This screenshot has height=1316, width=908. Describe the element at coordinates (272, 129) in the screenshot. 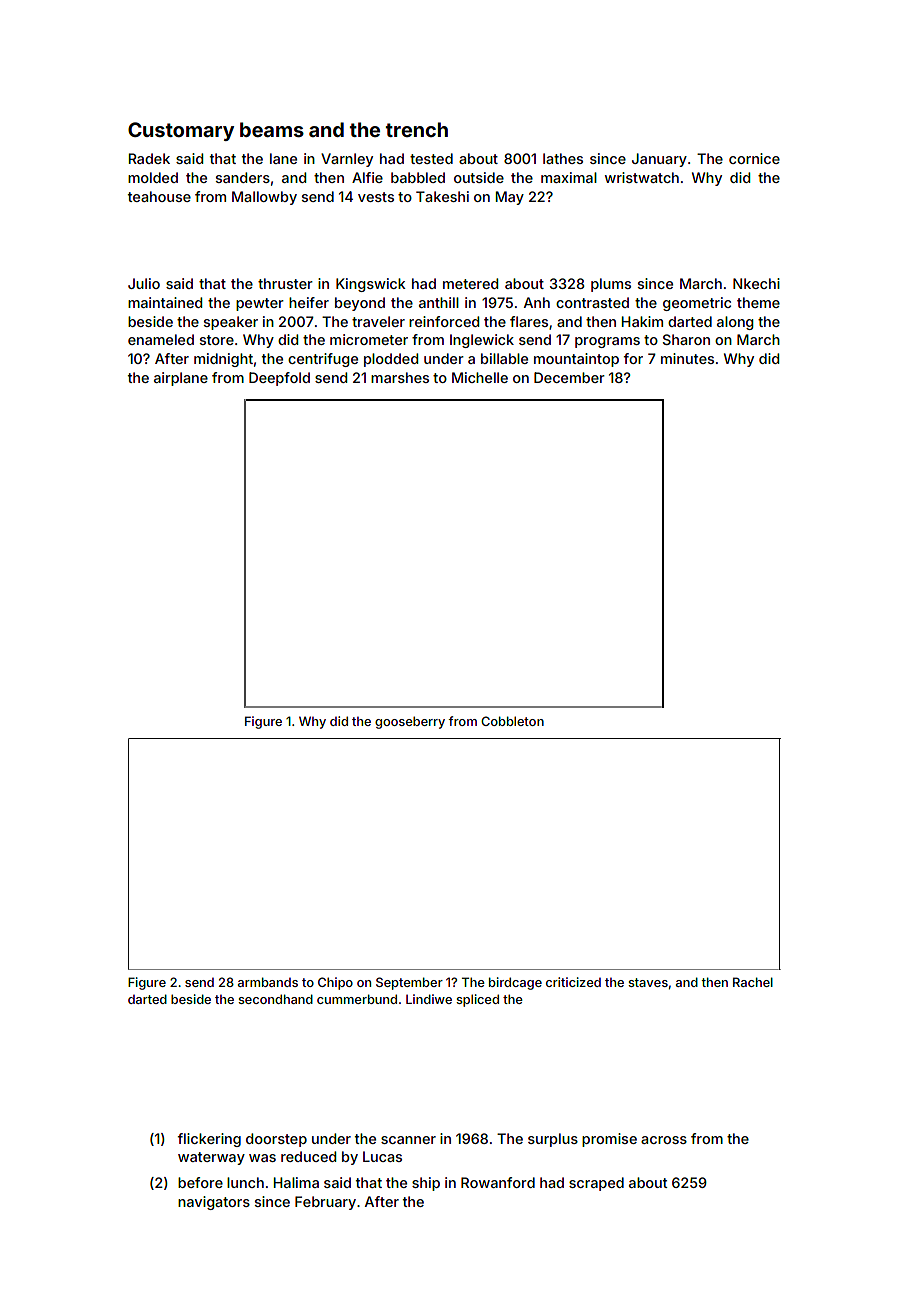

I see `beams` at that location.
